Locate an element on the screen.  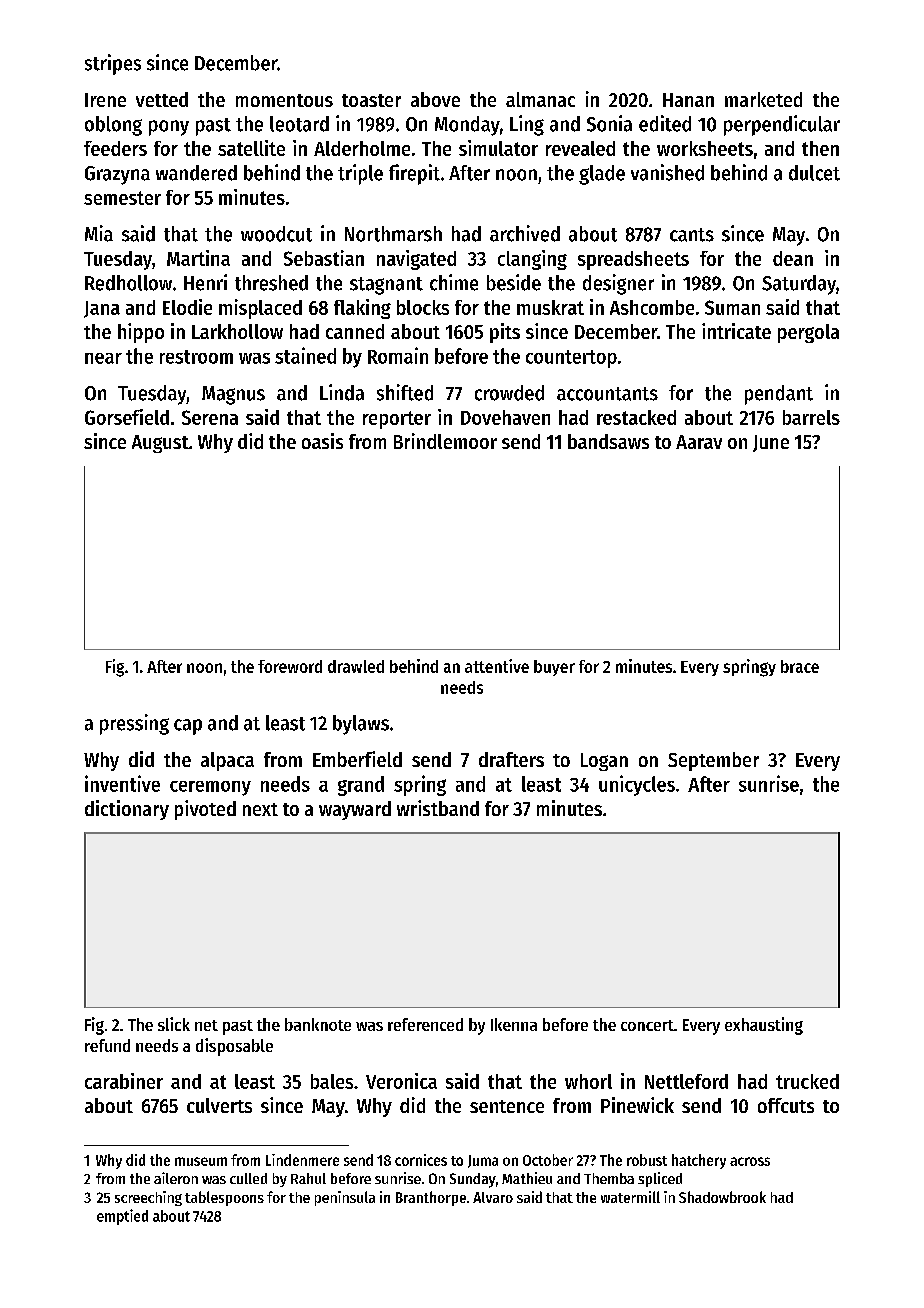
bandsaws is located at coordinates (608, 441).
